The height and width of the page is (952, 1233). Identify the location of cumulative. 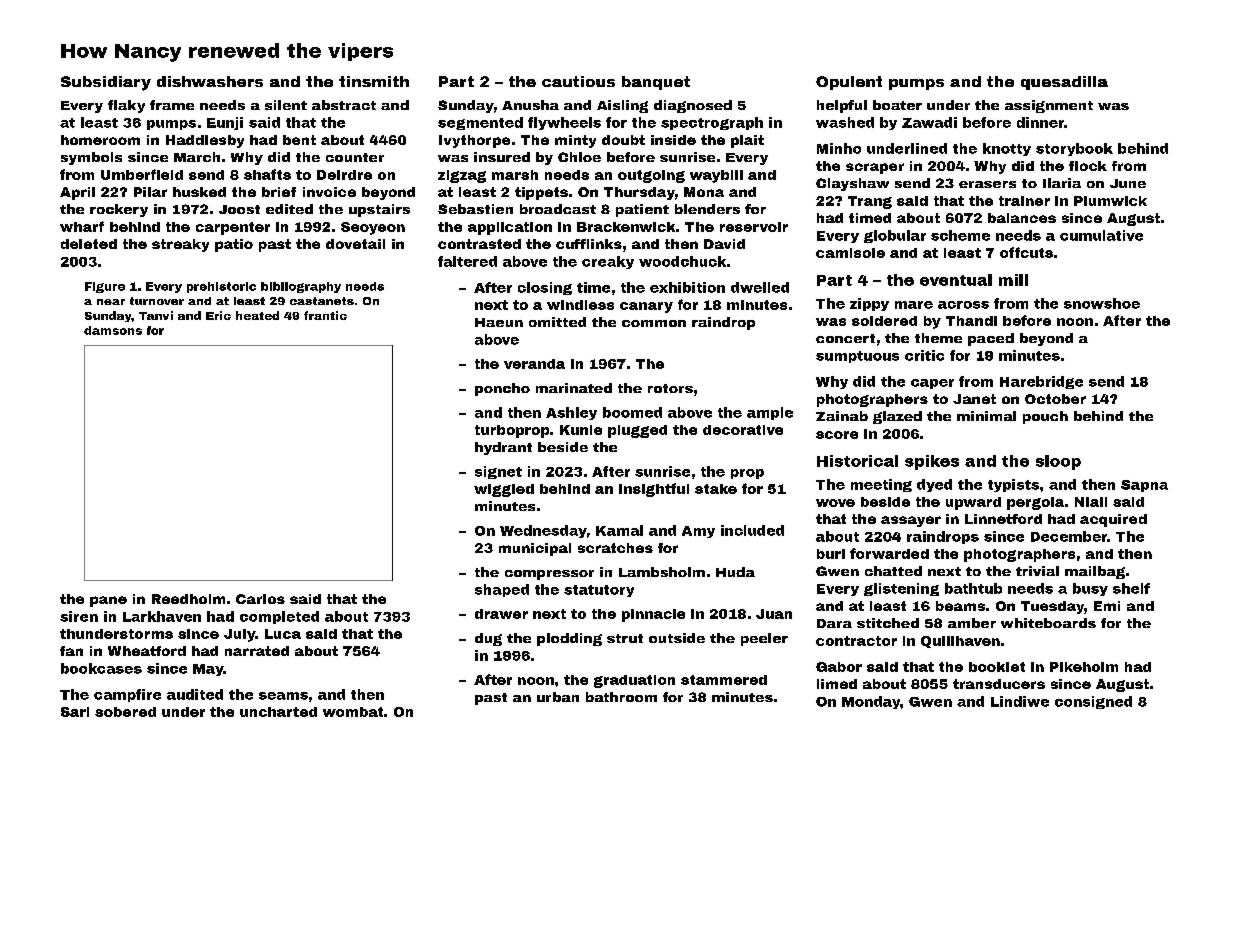
(1101, 235).
